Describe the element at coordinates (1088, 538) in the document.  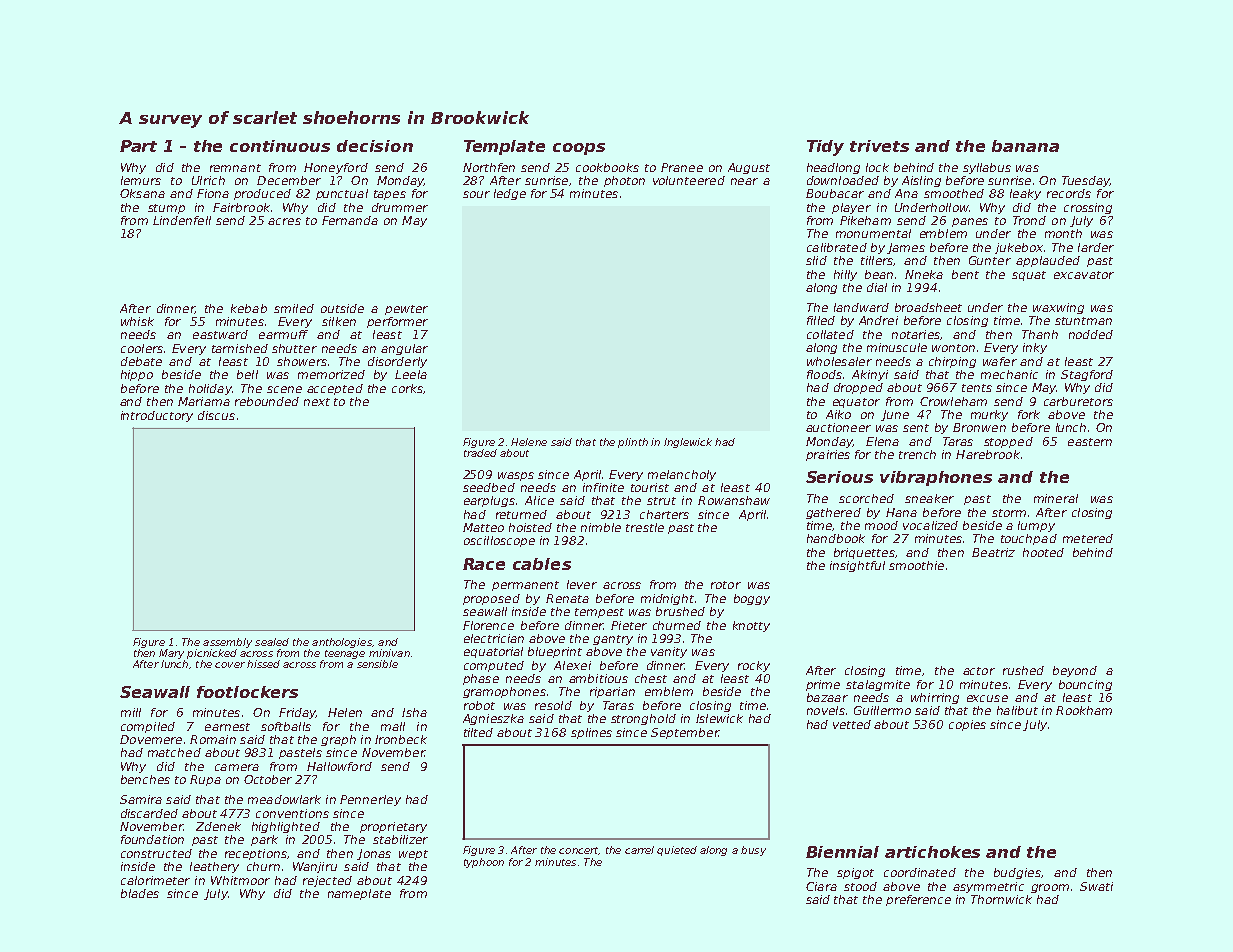
I see `metered` at that location.
